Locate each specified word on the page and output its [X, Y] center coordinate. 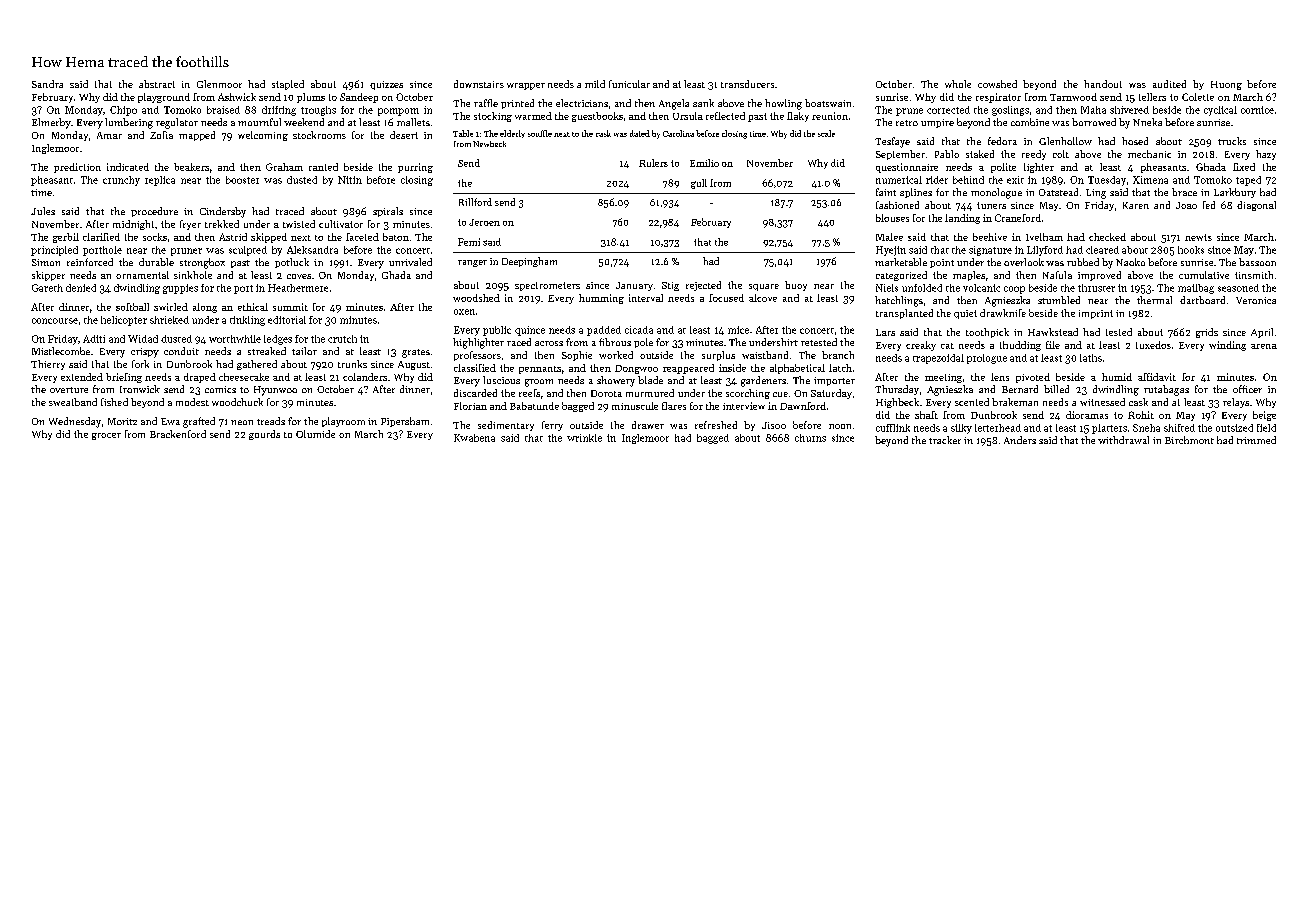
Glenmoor [219, 84]
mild [595, 84]
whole [958, 84]
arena [1264, 346]
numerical [899, 180]
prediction [77, 168]
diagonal [1256, 206]
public [497, 331]
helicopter [124, 321]
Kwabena [474, 438]
